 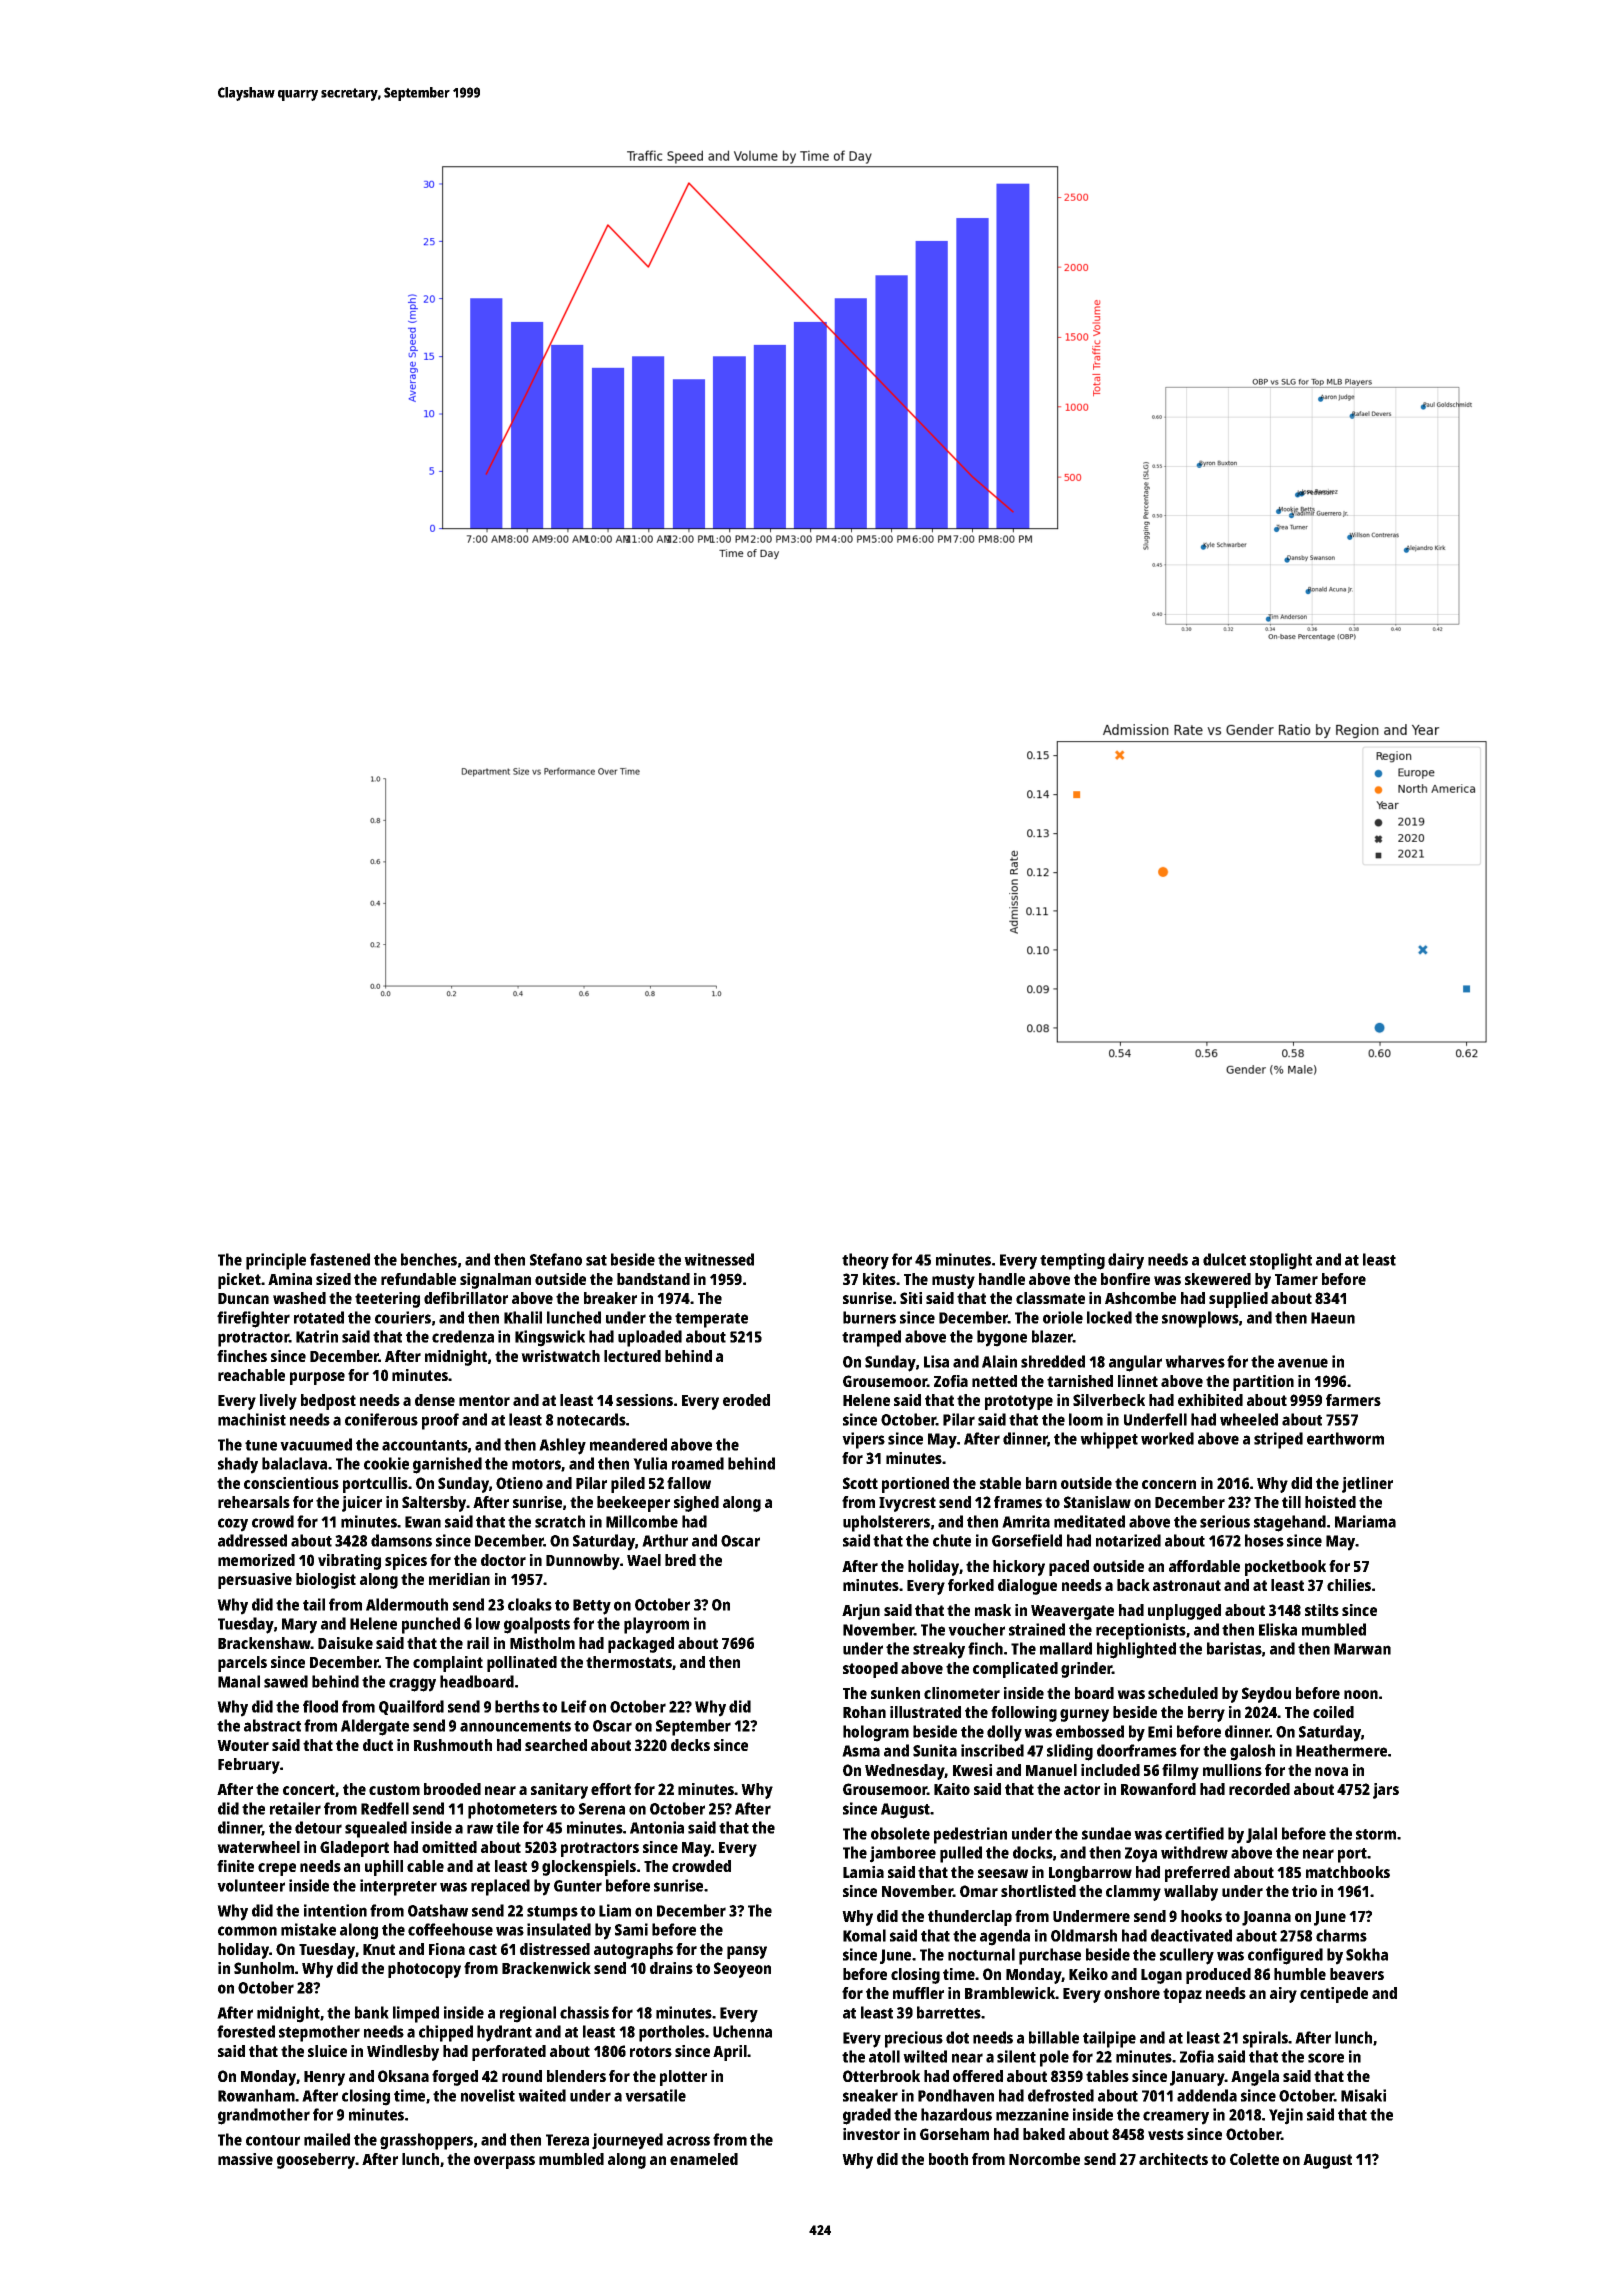 I want to click on Zoya, so click(x=1141, y=1855).
